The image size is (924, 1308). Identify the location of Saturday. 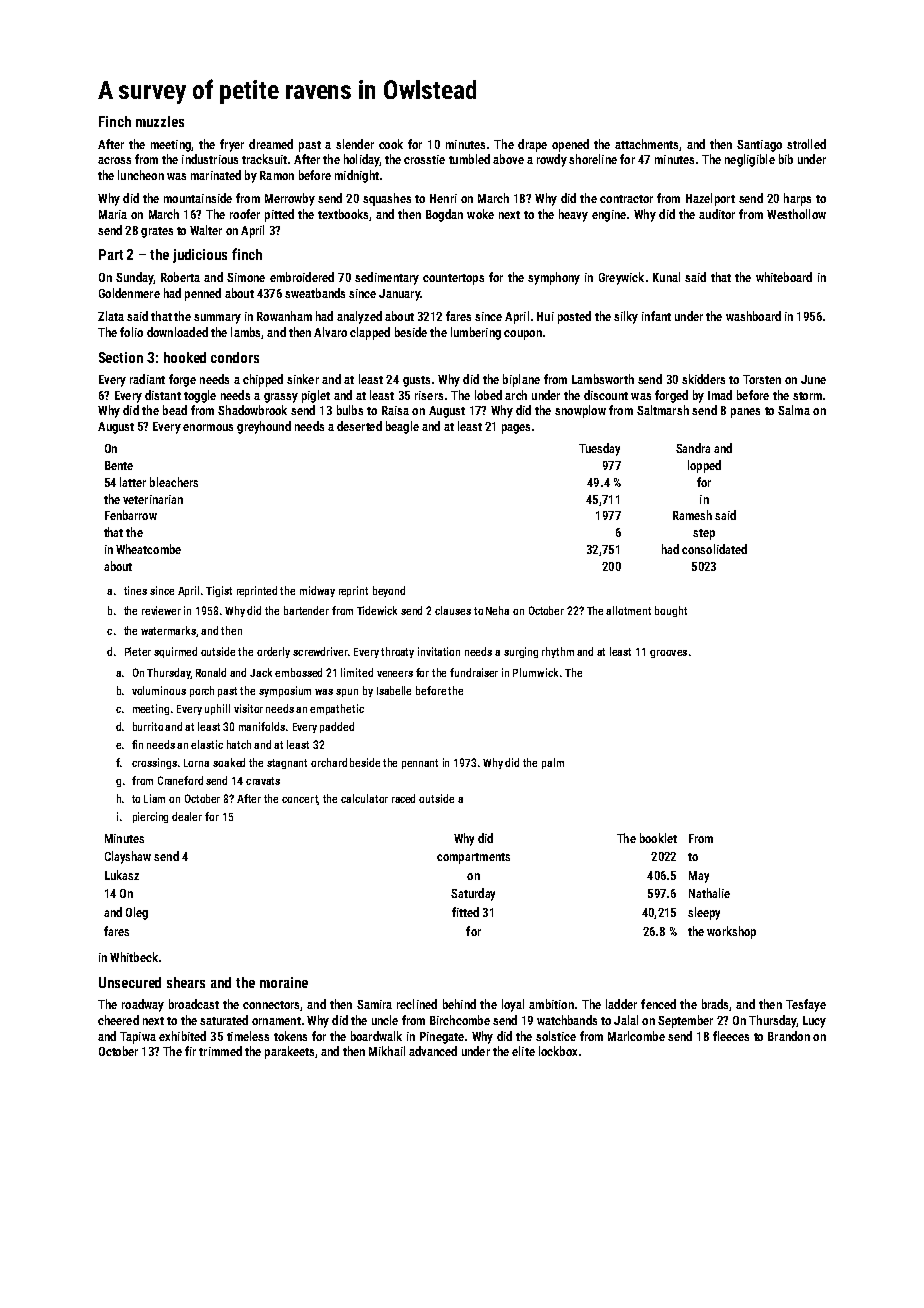
(473, 894).
